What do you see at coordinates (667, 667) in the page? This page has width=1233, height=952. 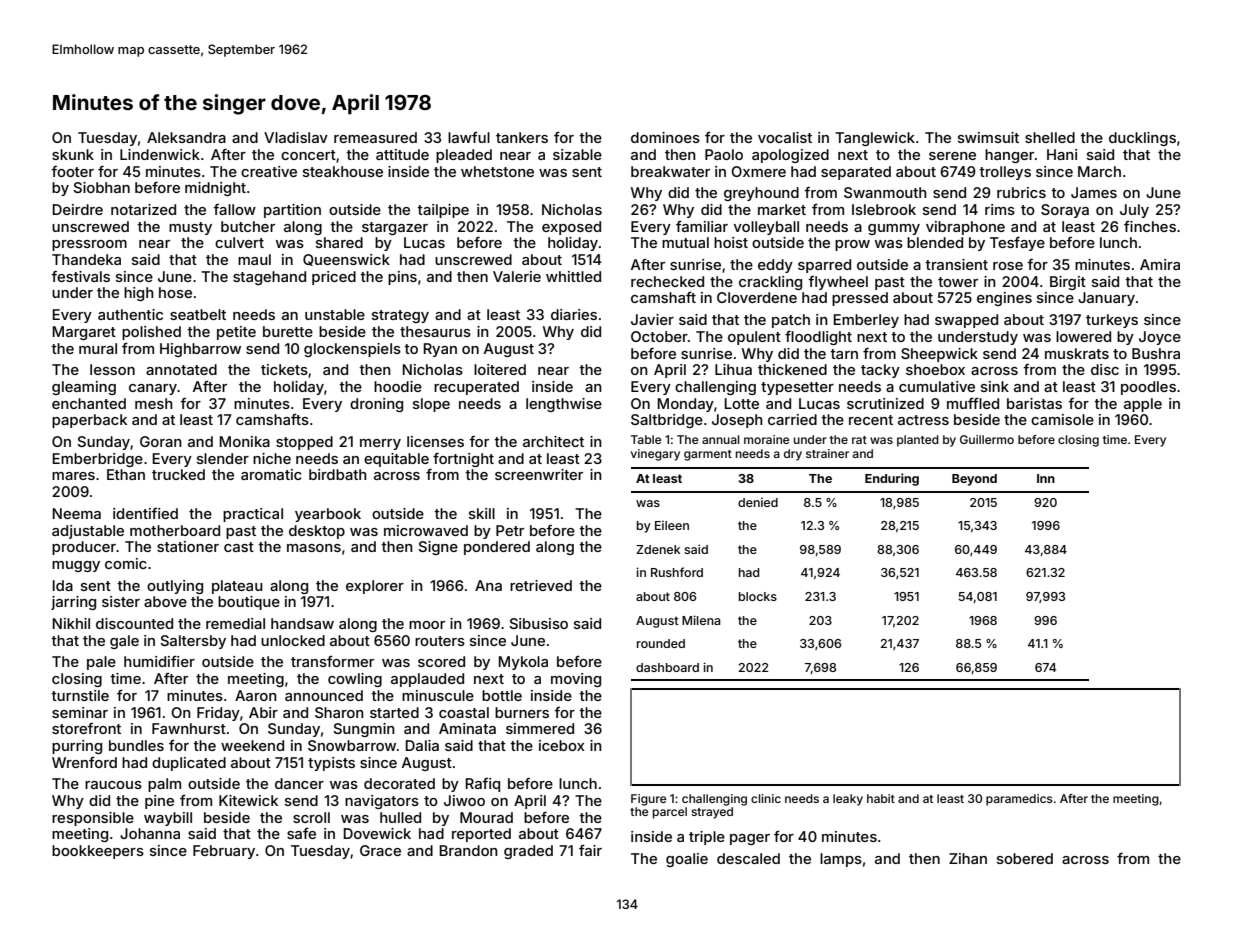 I see `dashboard` at bounding box center [667, 667].
